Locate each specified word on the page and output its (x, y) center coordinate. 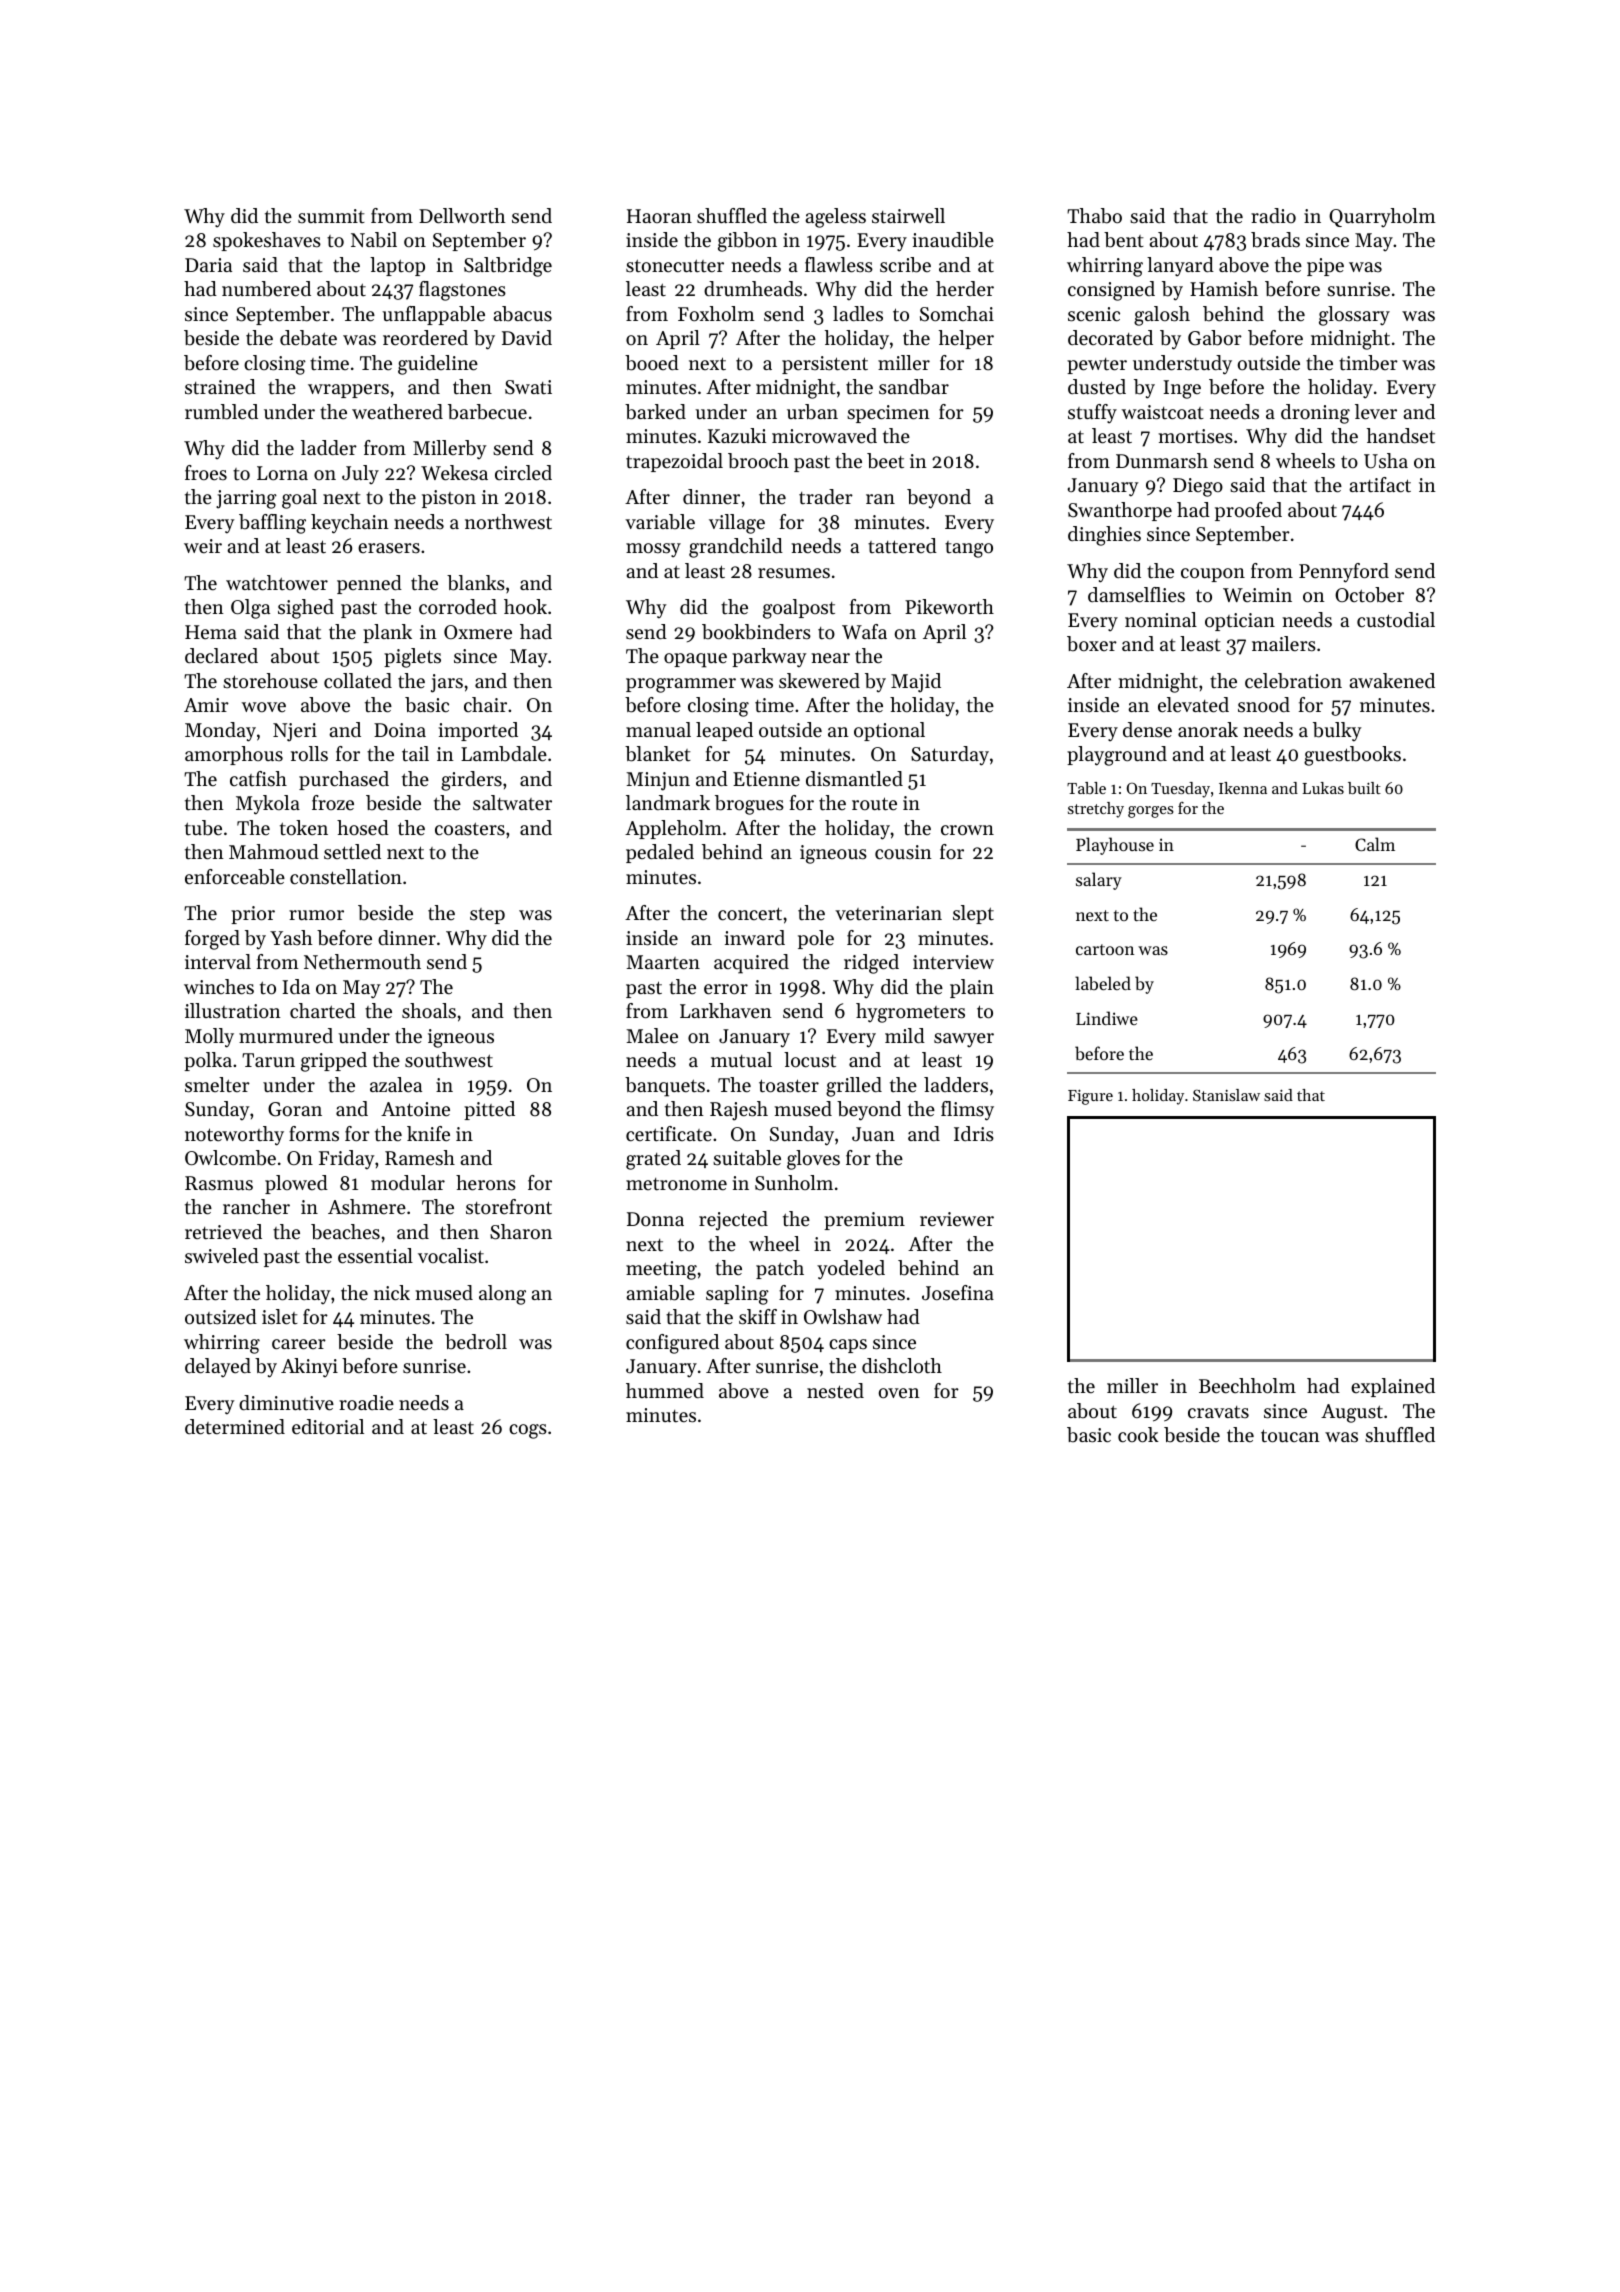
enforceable (235, 877)
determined (235, 1427)
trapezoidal (674, 462)
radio (1273, 215)
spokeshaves (267, 241)
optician (1240, 622)
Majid (916, 683)
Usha (1386, 461)
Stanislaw (1226, 1095)
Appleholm (673, 829)
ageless (835, 218)
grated (653, 1160)
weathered (397, 412)
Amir (206, 705)
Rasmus (219, 1183)
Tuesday (1180, 790)
